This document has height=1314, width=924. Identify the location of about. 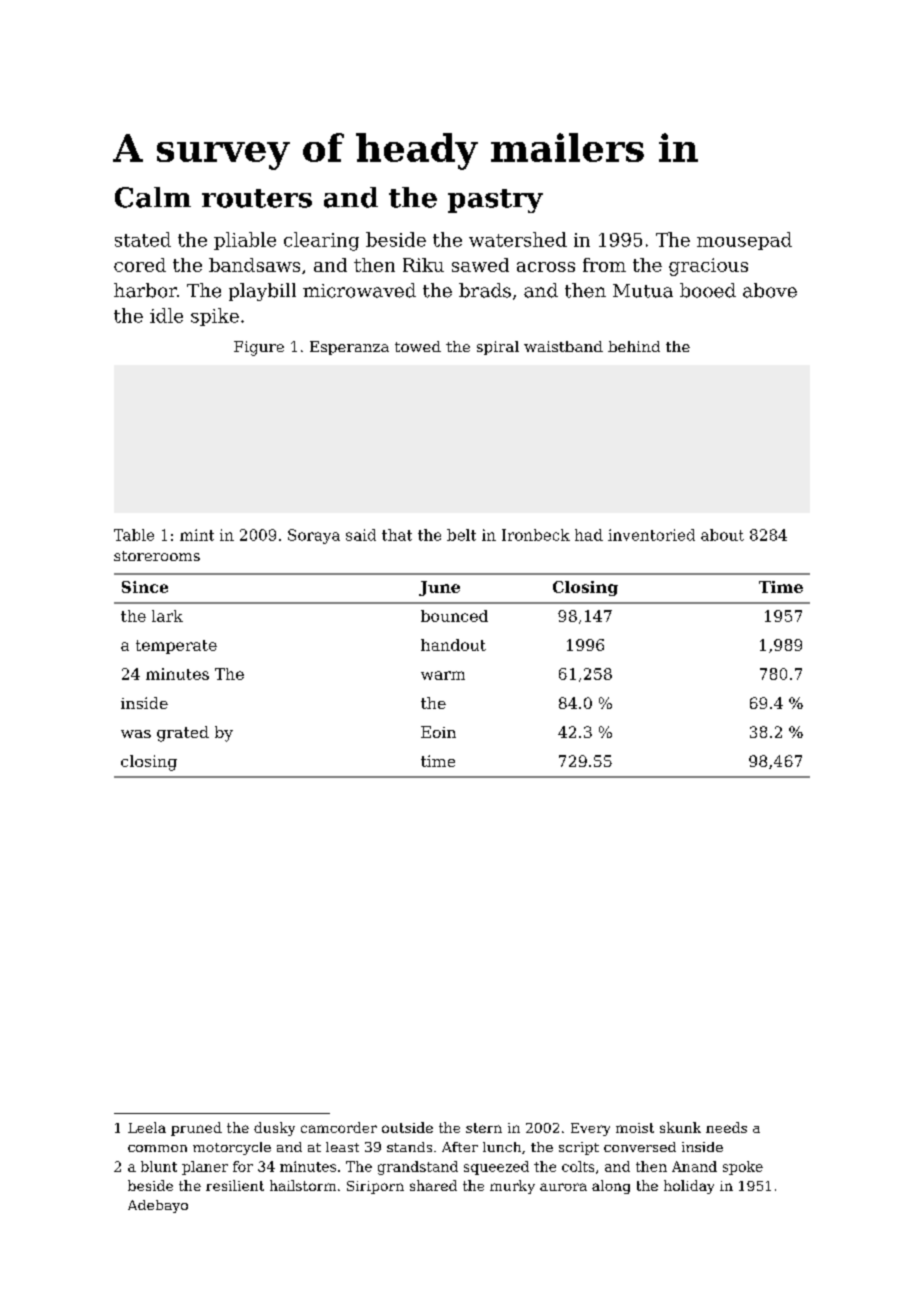
(722, 535).
